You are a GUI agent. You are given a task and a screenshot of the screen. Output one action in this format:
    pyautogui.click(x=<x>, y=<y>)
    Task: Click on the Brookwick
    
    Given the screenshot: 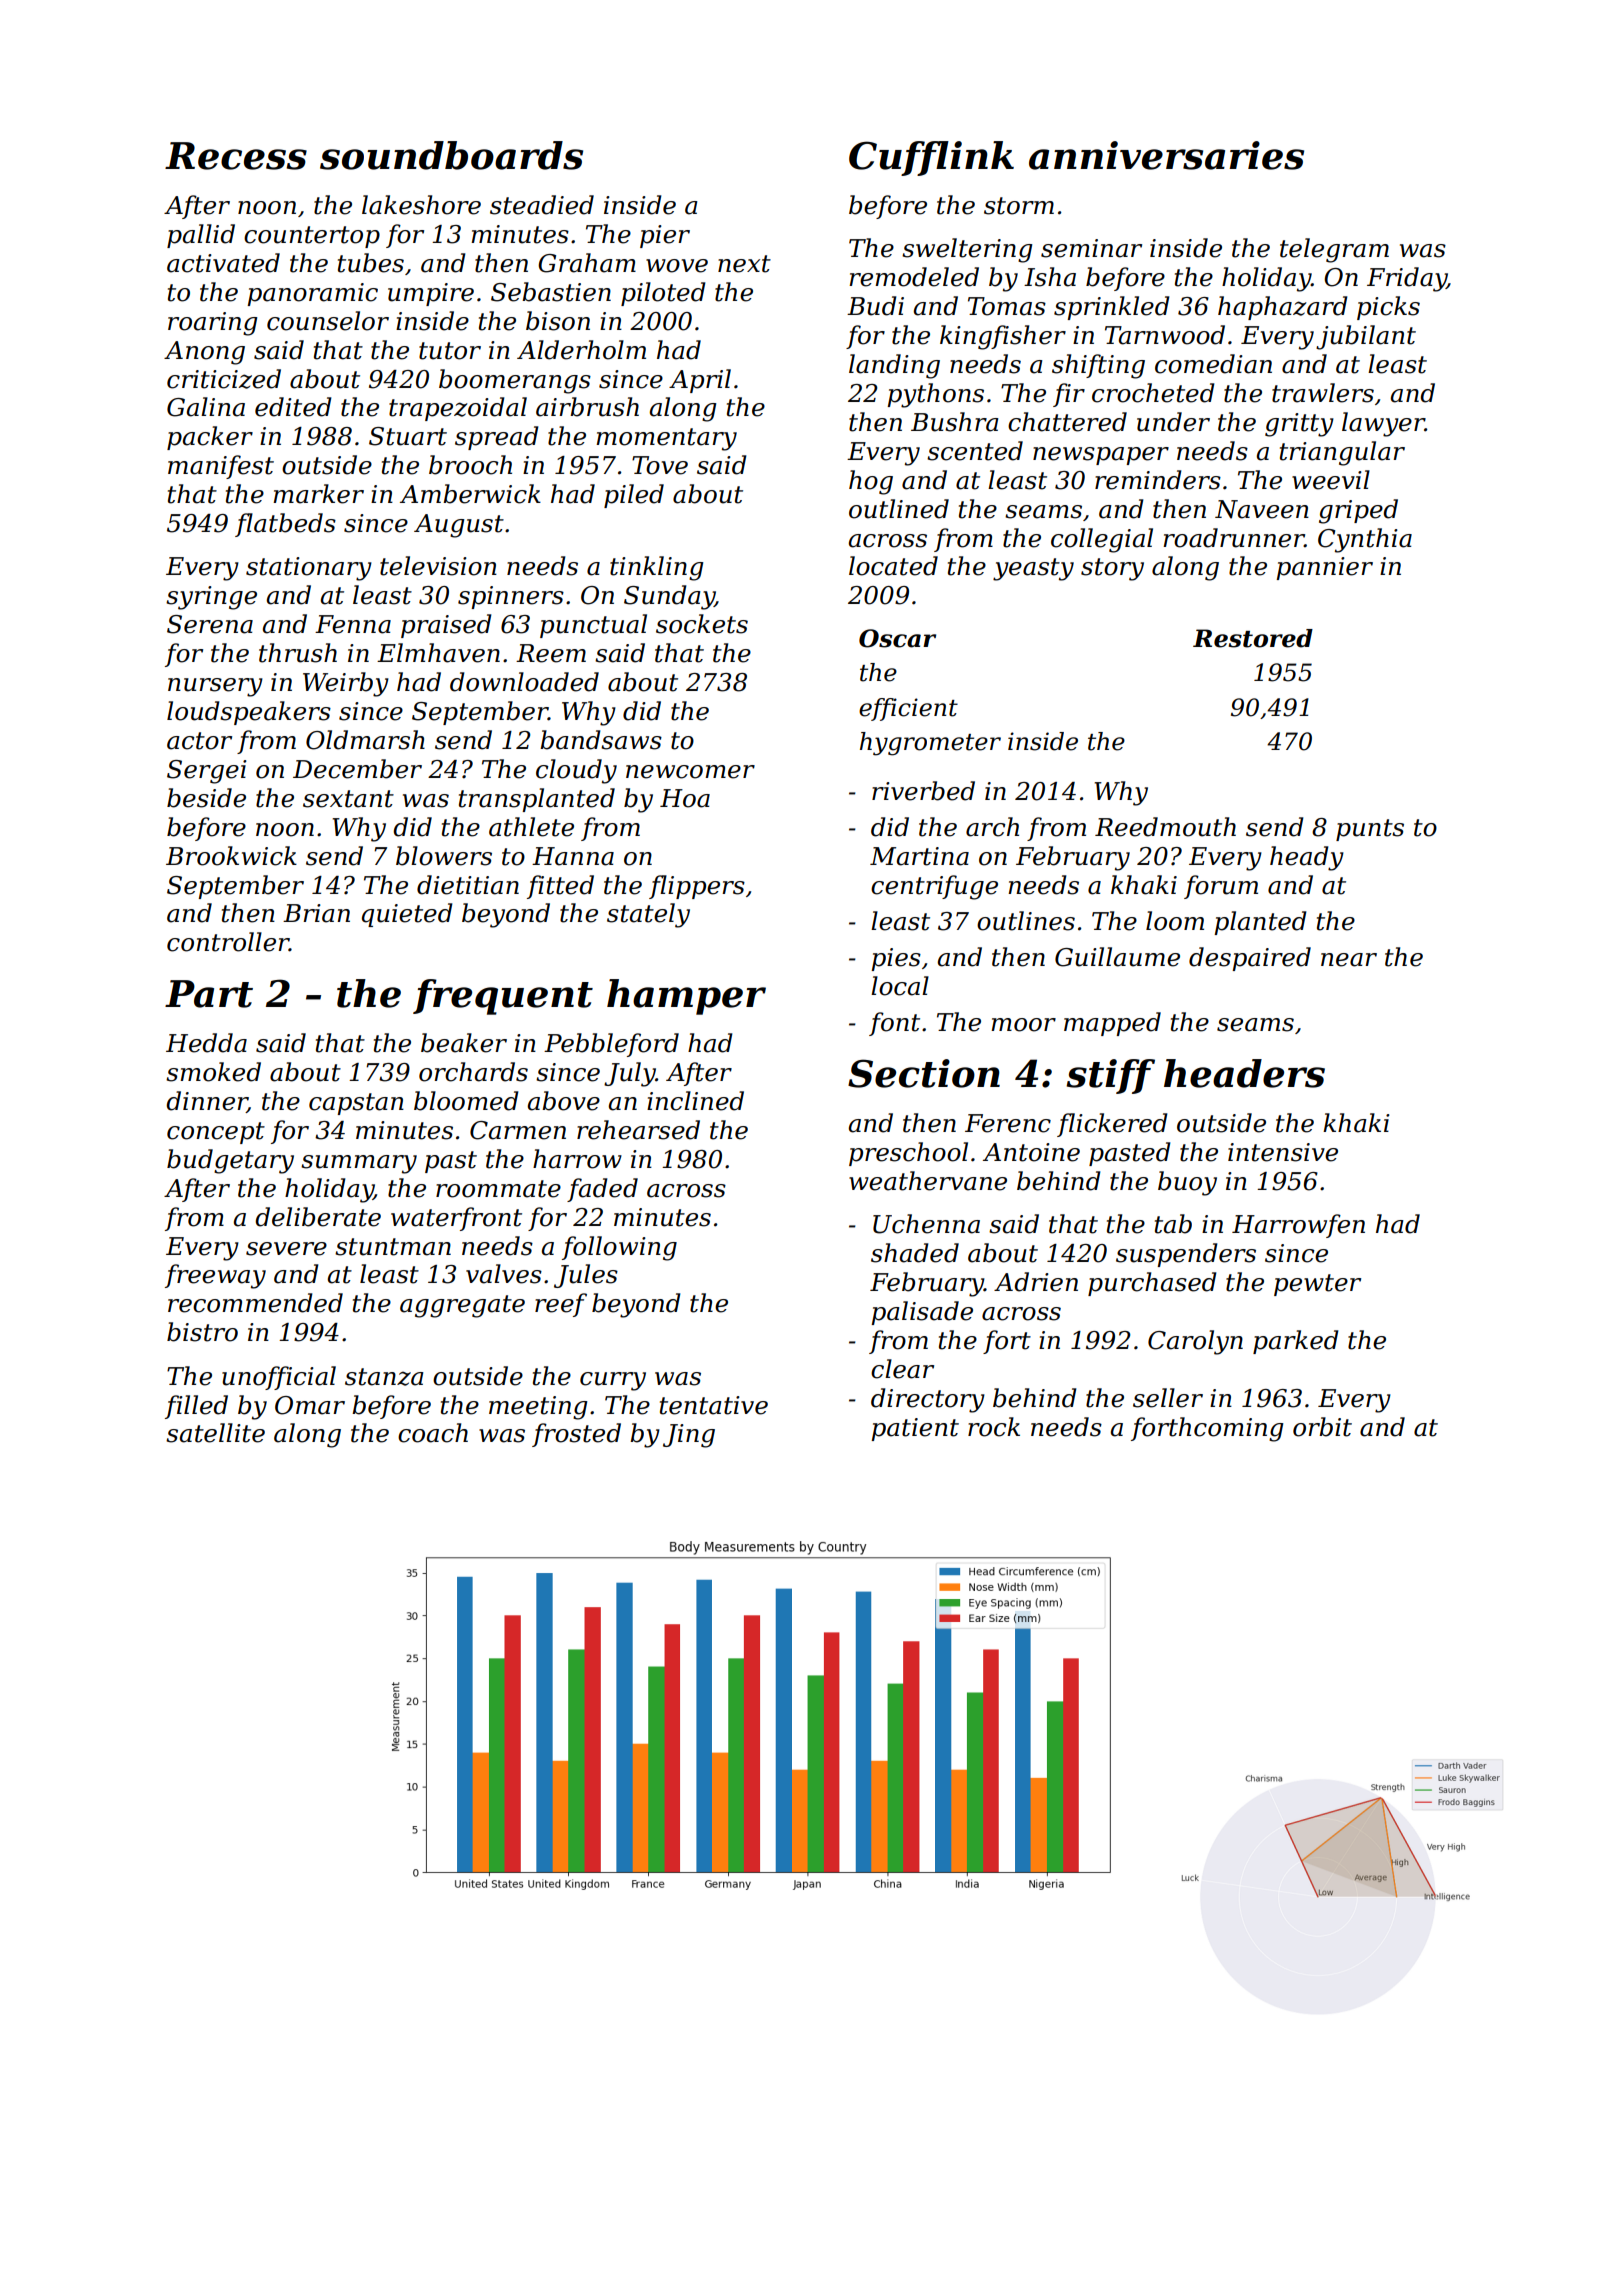 What is the action you would take?
    pyautogui.click(x=231, y=856)
